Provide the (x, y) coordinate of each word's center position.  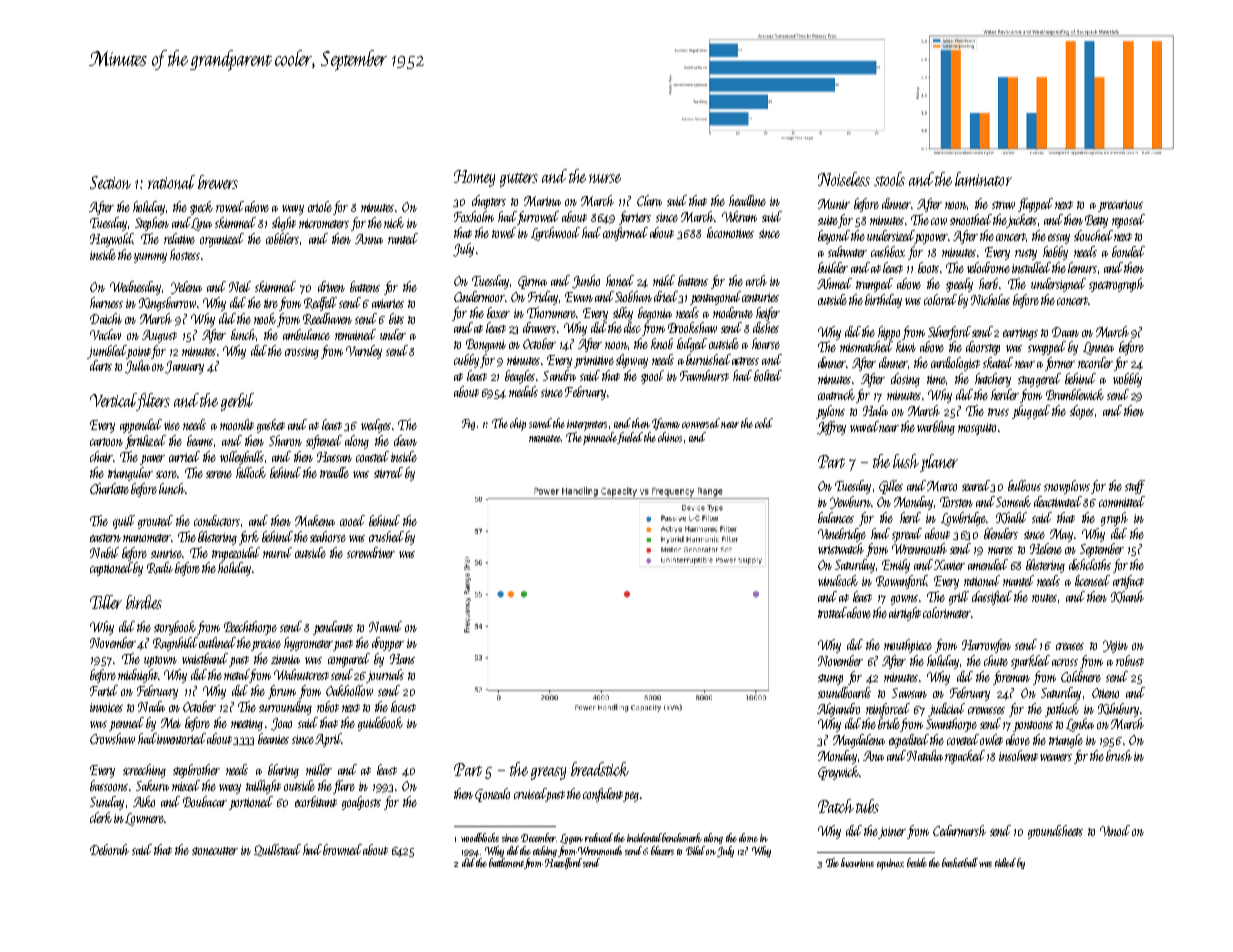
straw (1003, 205)
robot (328, 706)
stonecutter (215, 851)
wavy (293, 210)
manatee (545, 438)
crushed (386, 536)
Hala (875, 410)
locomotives (730, 232)
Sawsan (909, 693)
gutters (519, 180)
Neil (240, 286)
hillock (251, 472)
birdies (144, 602)
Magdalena (859, 741)
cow (939, 221)
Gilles (891, 487)
